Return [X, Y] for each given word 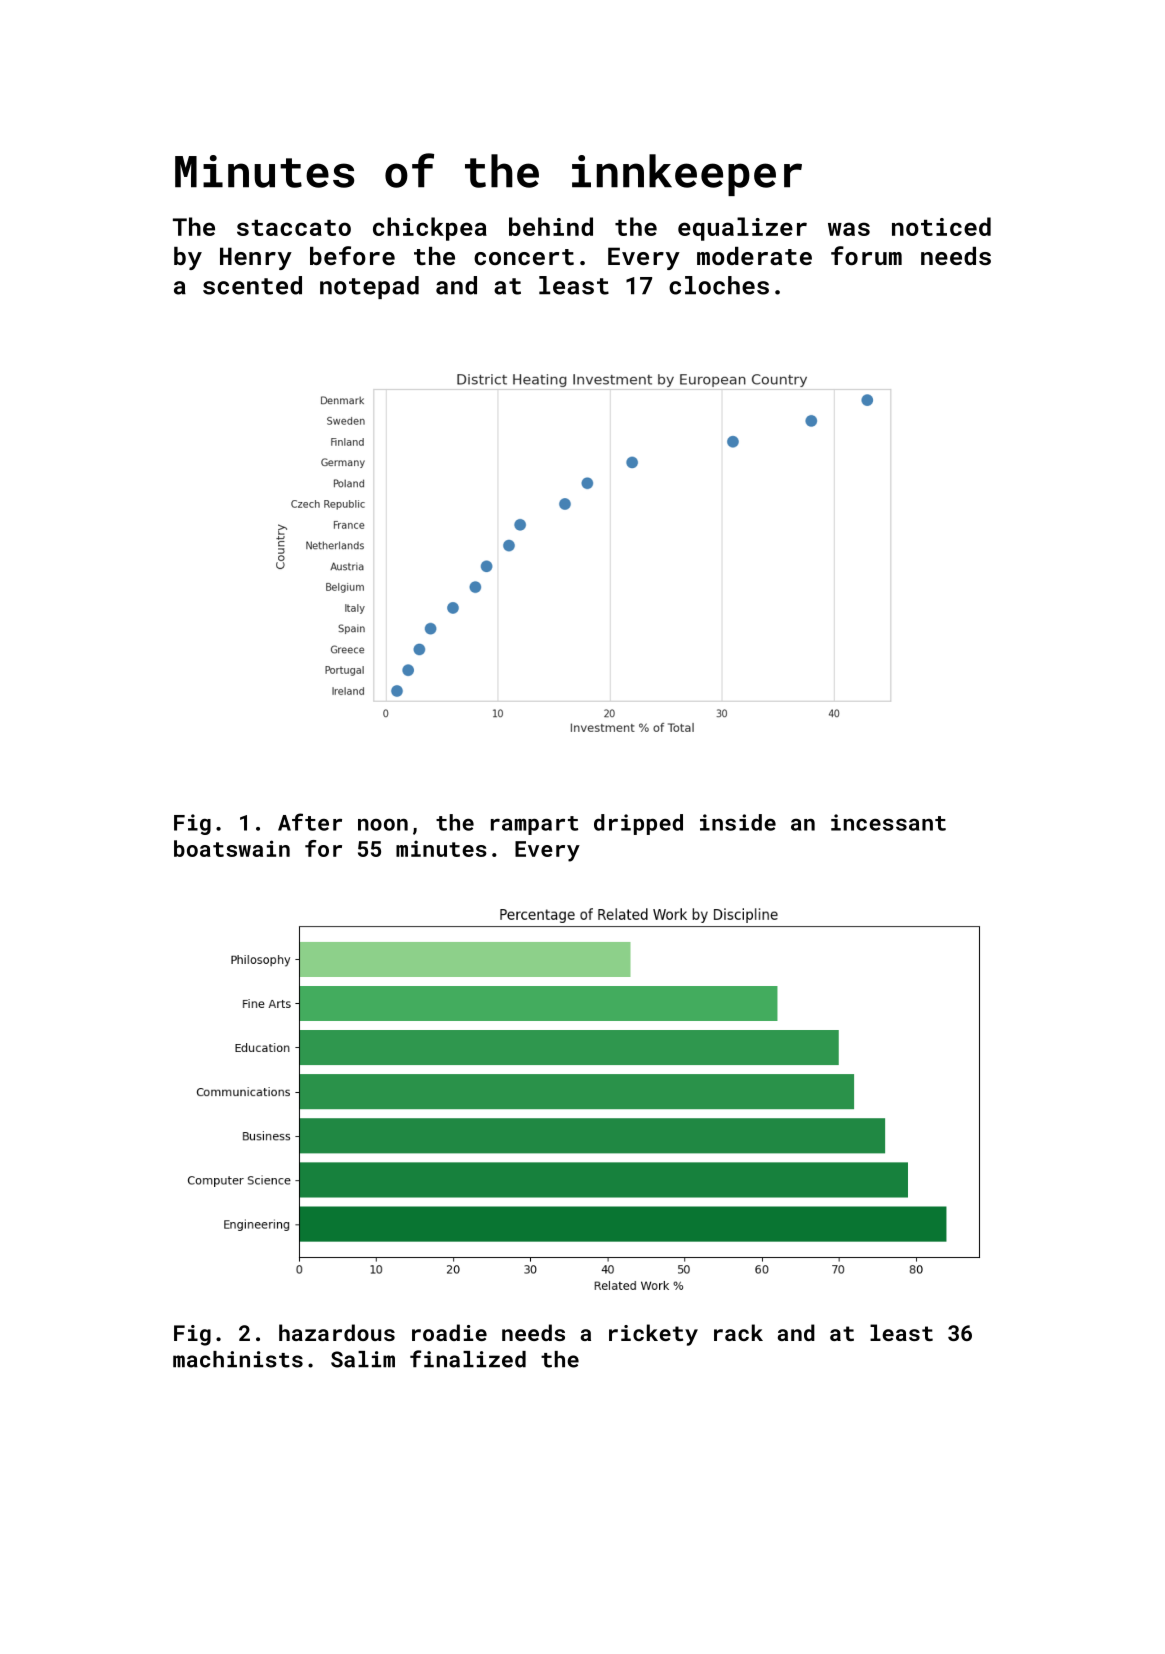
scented [252, 285]
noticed [941, 226]
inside [738, 822]
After [310, 822]
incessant [888, 822]
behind [551, 226]
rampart [534, 825]
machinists [238, 1359]
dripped [638, 824]
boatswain [232, 848]
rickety [653, 1335]
